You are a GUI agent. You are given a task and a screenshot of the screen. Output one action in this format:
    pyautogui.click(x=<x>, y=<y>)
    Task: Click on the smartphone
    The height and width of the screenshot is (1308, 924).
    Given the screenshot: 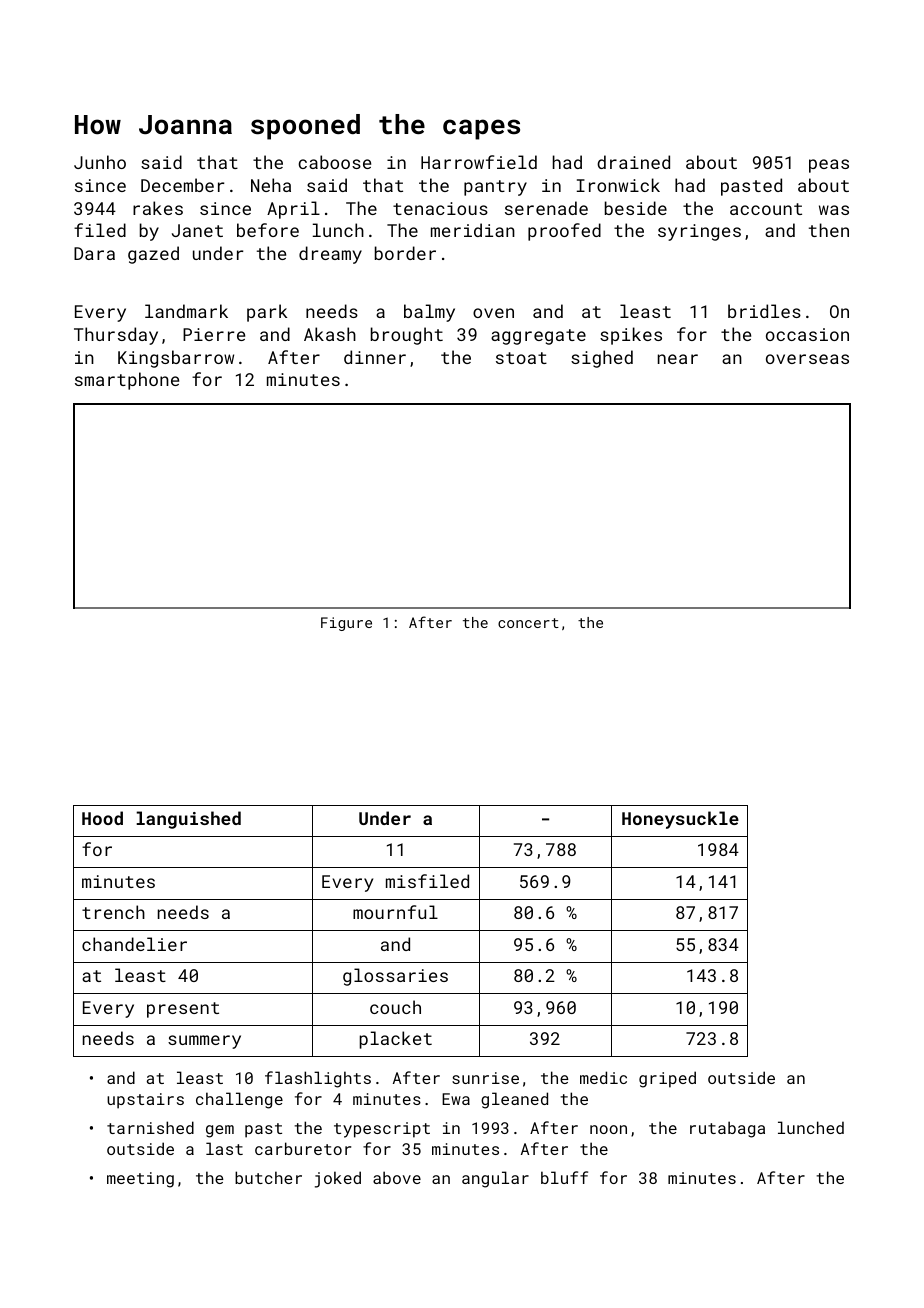 What is the action you would take?
    pyautogui.click(x=127, y=381)
